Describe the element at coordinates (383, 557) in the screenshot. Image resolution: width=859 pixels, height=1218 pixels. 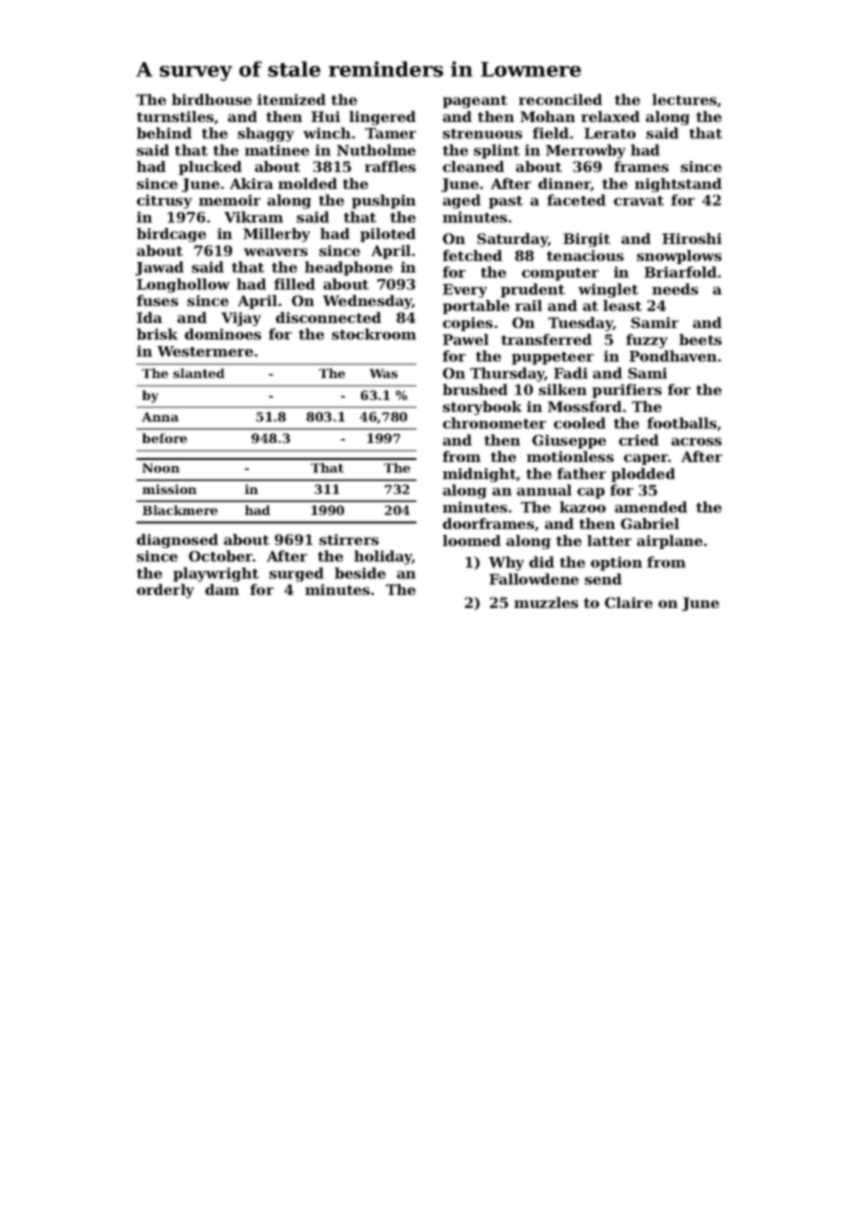
I see `holiday` at that location.
